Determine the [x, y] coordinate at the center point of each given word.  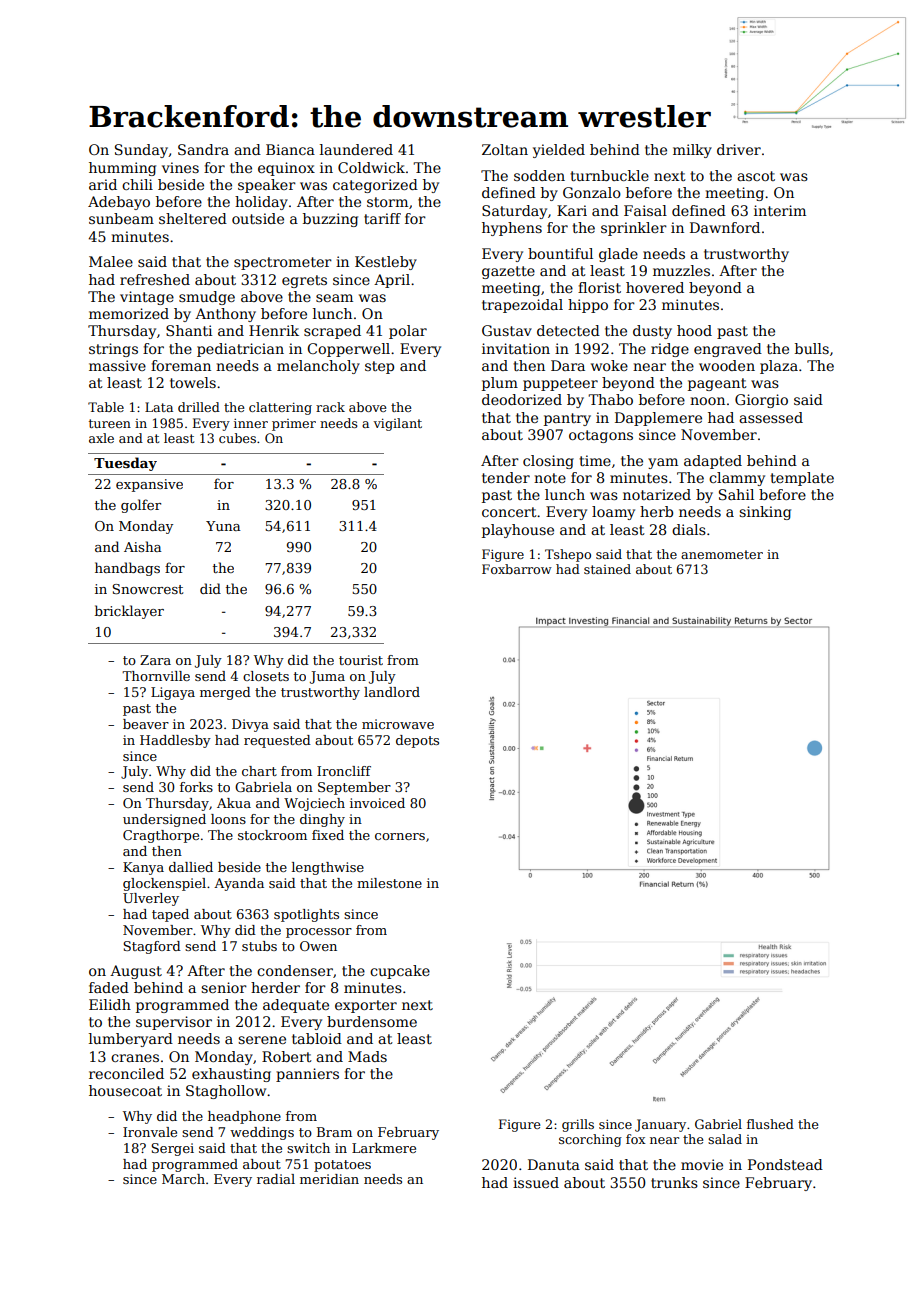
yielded [559, 151]
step [379, 367]
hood [694, 330]
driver [739, 149]
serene [262, 1040]
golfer [141, 506]
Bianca [290, 149]
